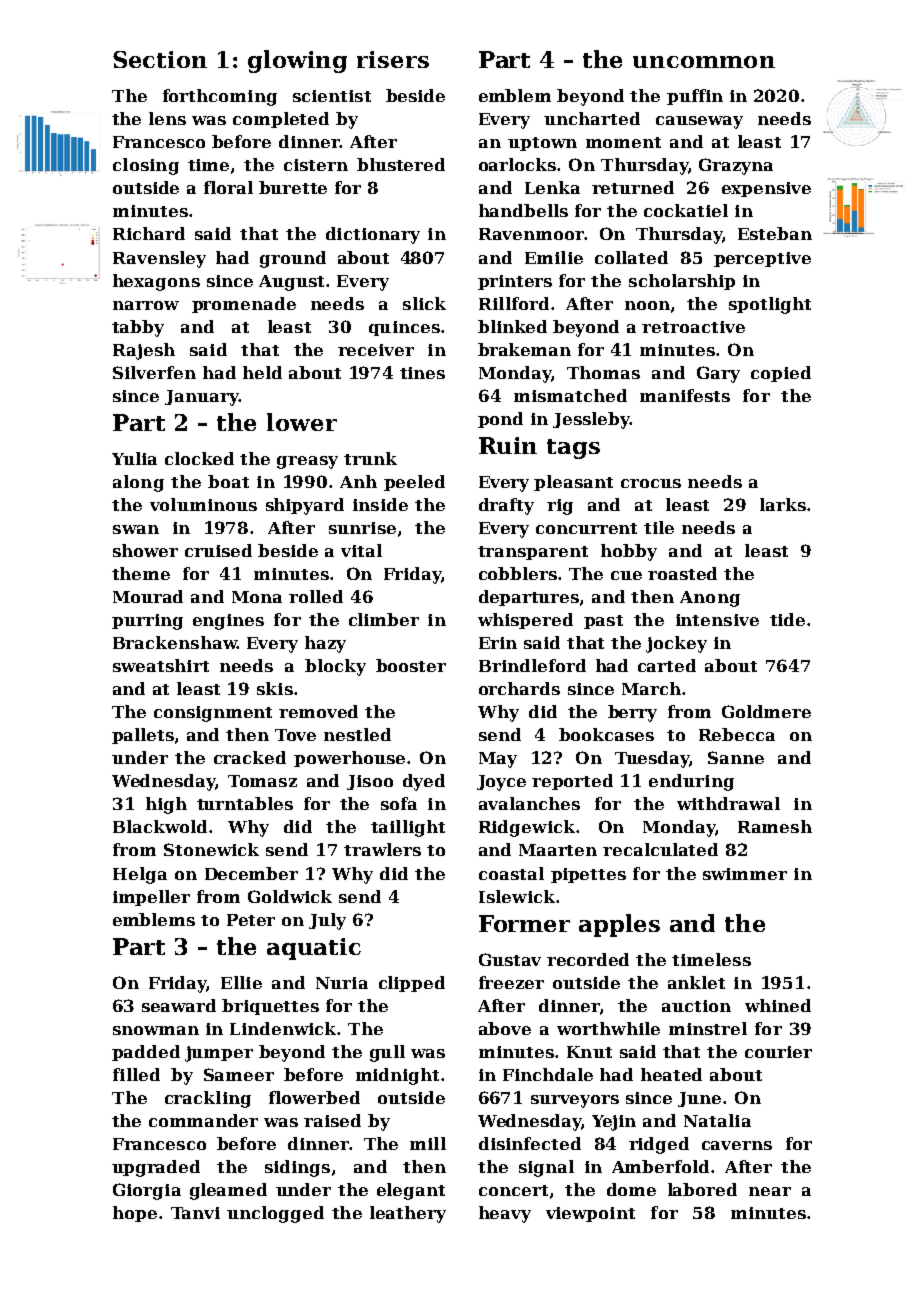 The height and width of the document is (1314, 924). I want to click on unclogged, so click(275, 1214).
